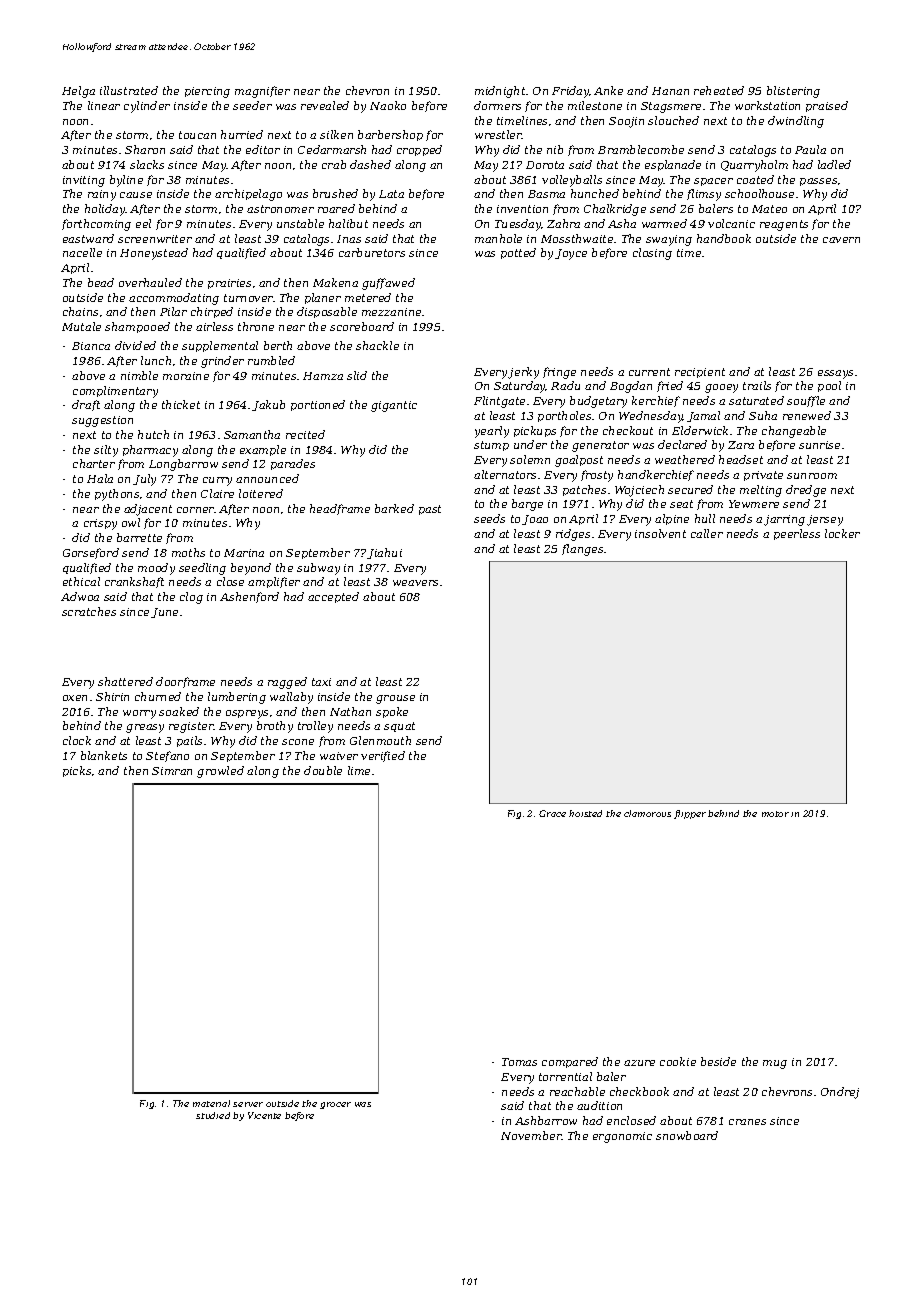 The image size is (924, 1308). I want to click on invention, so click(522, 209).
